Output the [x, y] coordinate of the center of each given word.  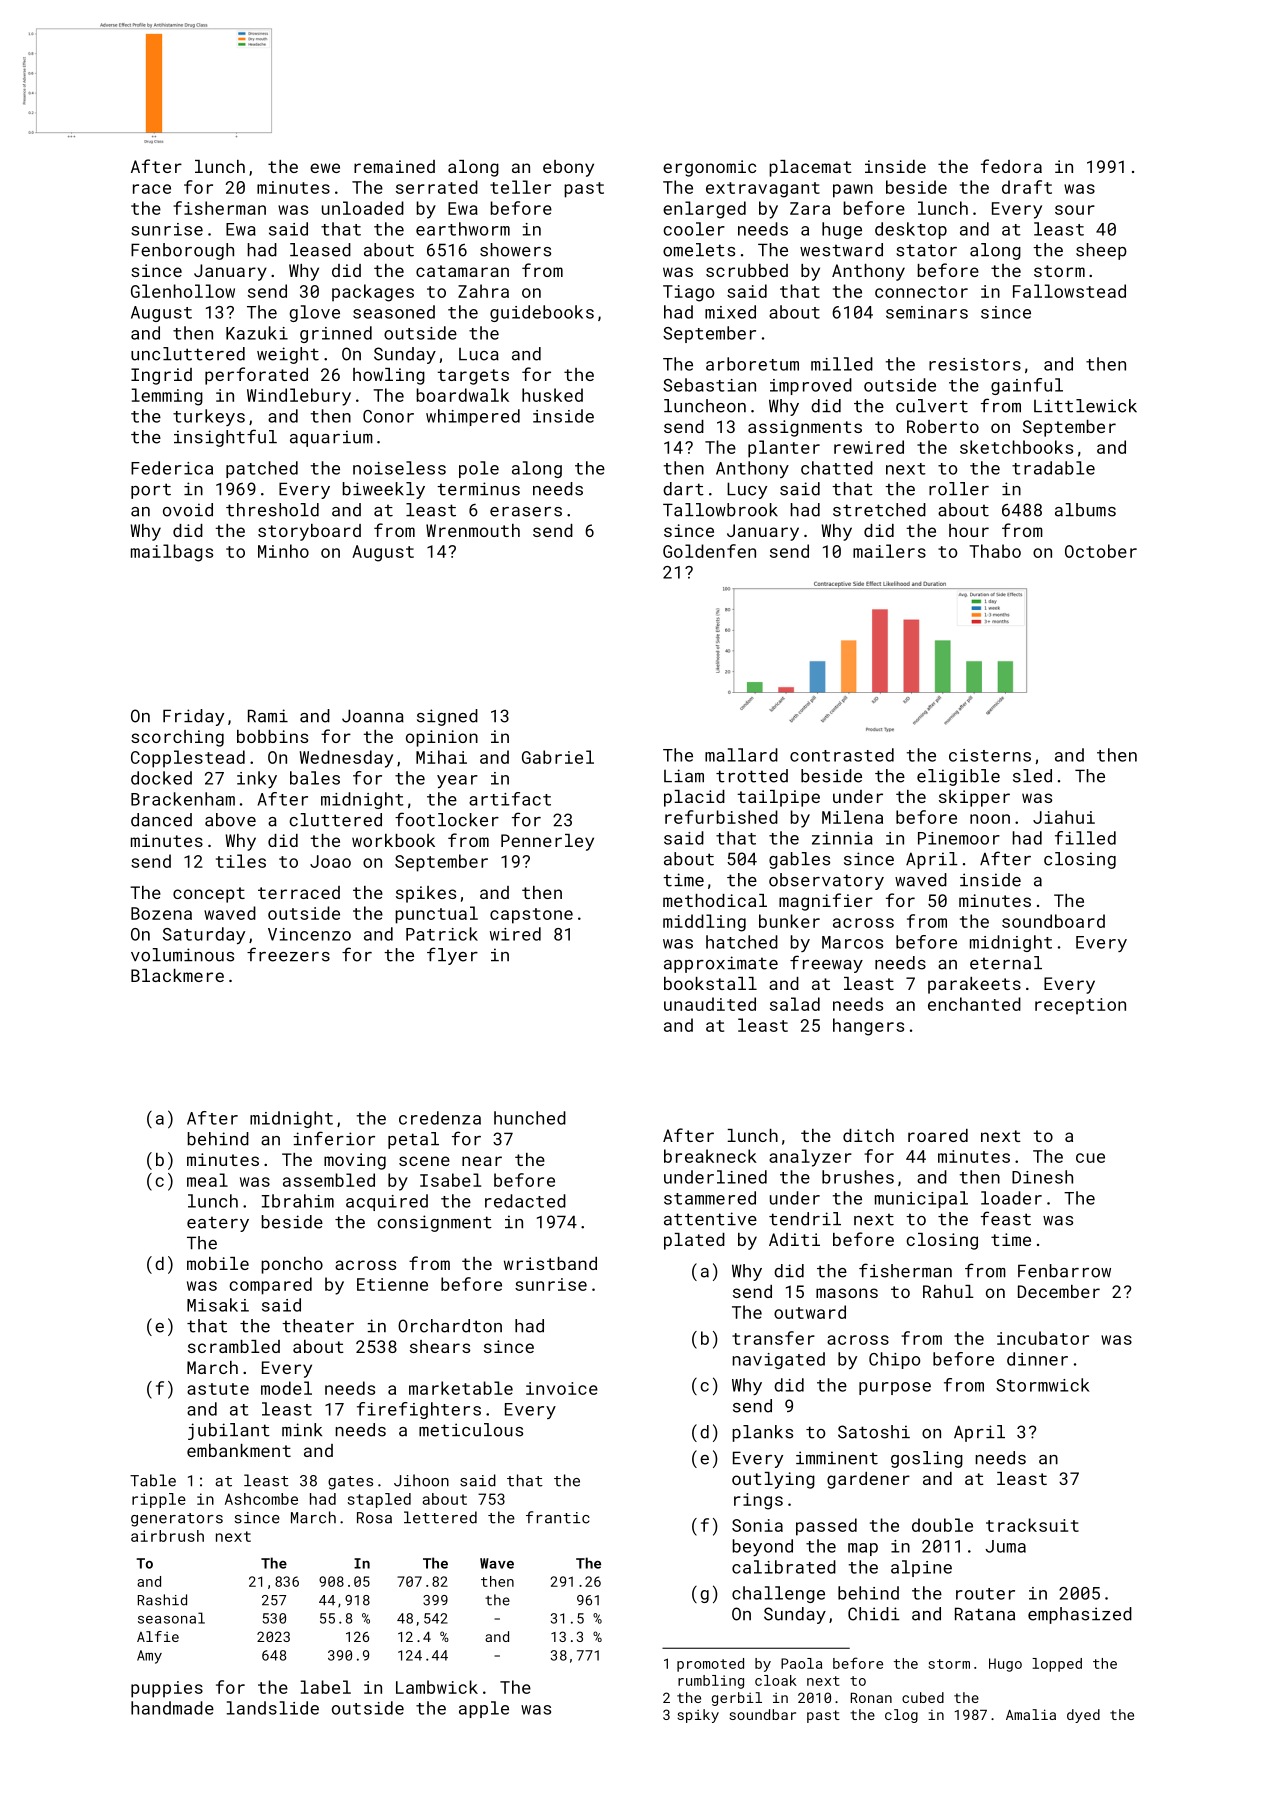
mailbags [172, 553]
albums [1085, 510]
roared [938, 1135]
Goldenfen [709, 551]
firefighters [419, 1410]
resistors [975, 364]
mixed [730, 312]
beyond [763, 1547]
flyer [452, 956]
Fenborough [182, 251]
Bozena [161, 913]
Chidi [874, 1614]
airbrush [167, 1536]
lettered [440, 1517]
